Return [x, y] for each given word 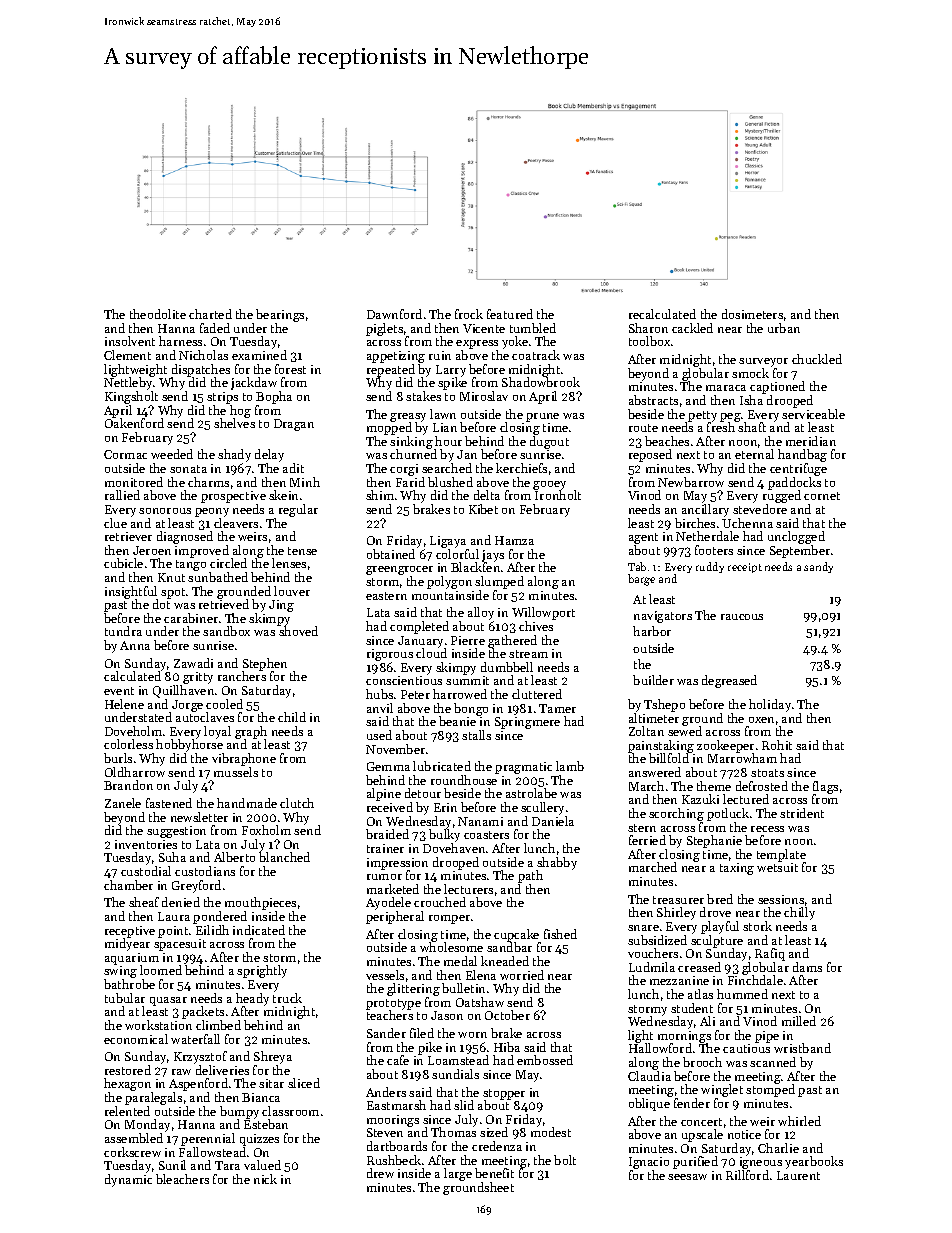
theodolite [158, 314]
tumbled [533, 328]
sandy [818, 567]
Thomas [453, 1132]
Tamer [557, 708]
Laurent [798, 1175]
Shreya [273, 1057]
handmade [247, 803]
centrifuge [798, 469]
